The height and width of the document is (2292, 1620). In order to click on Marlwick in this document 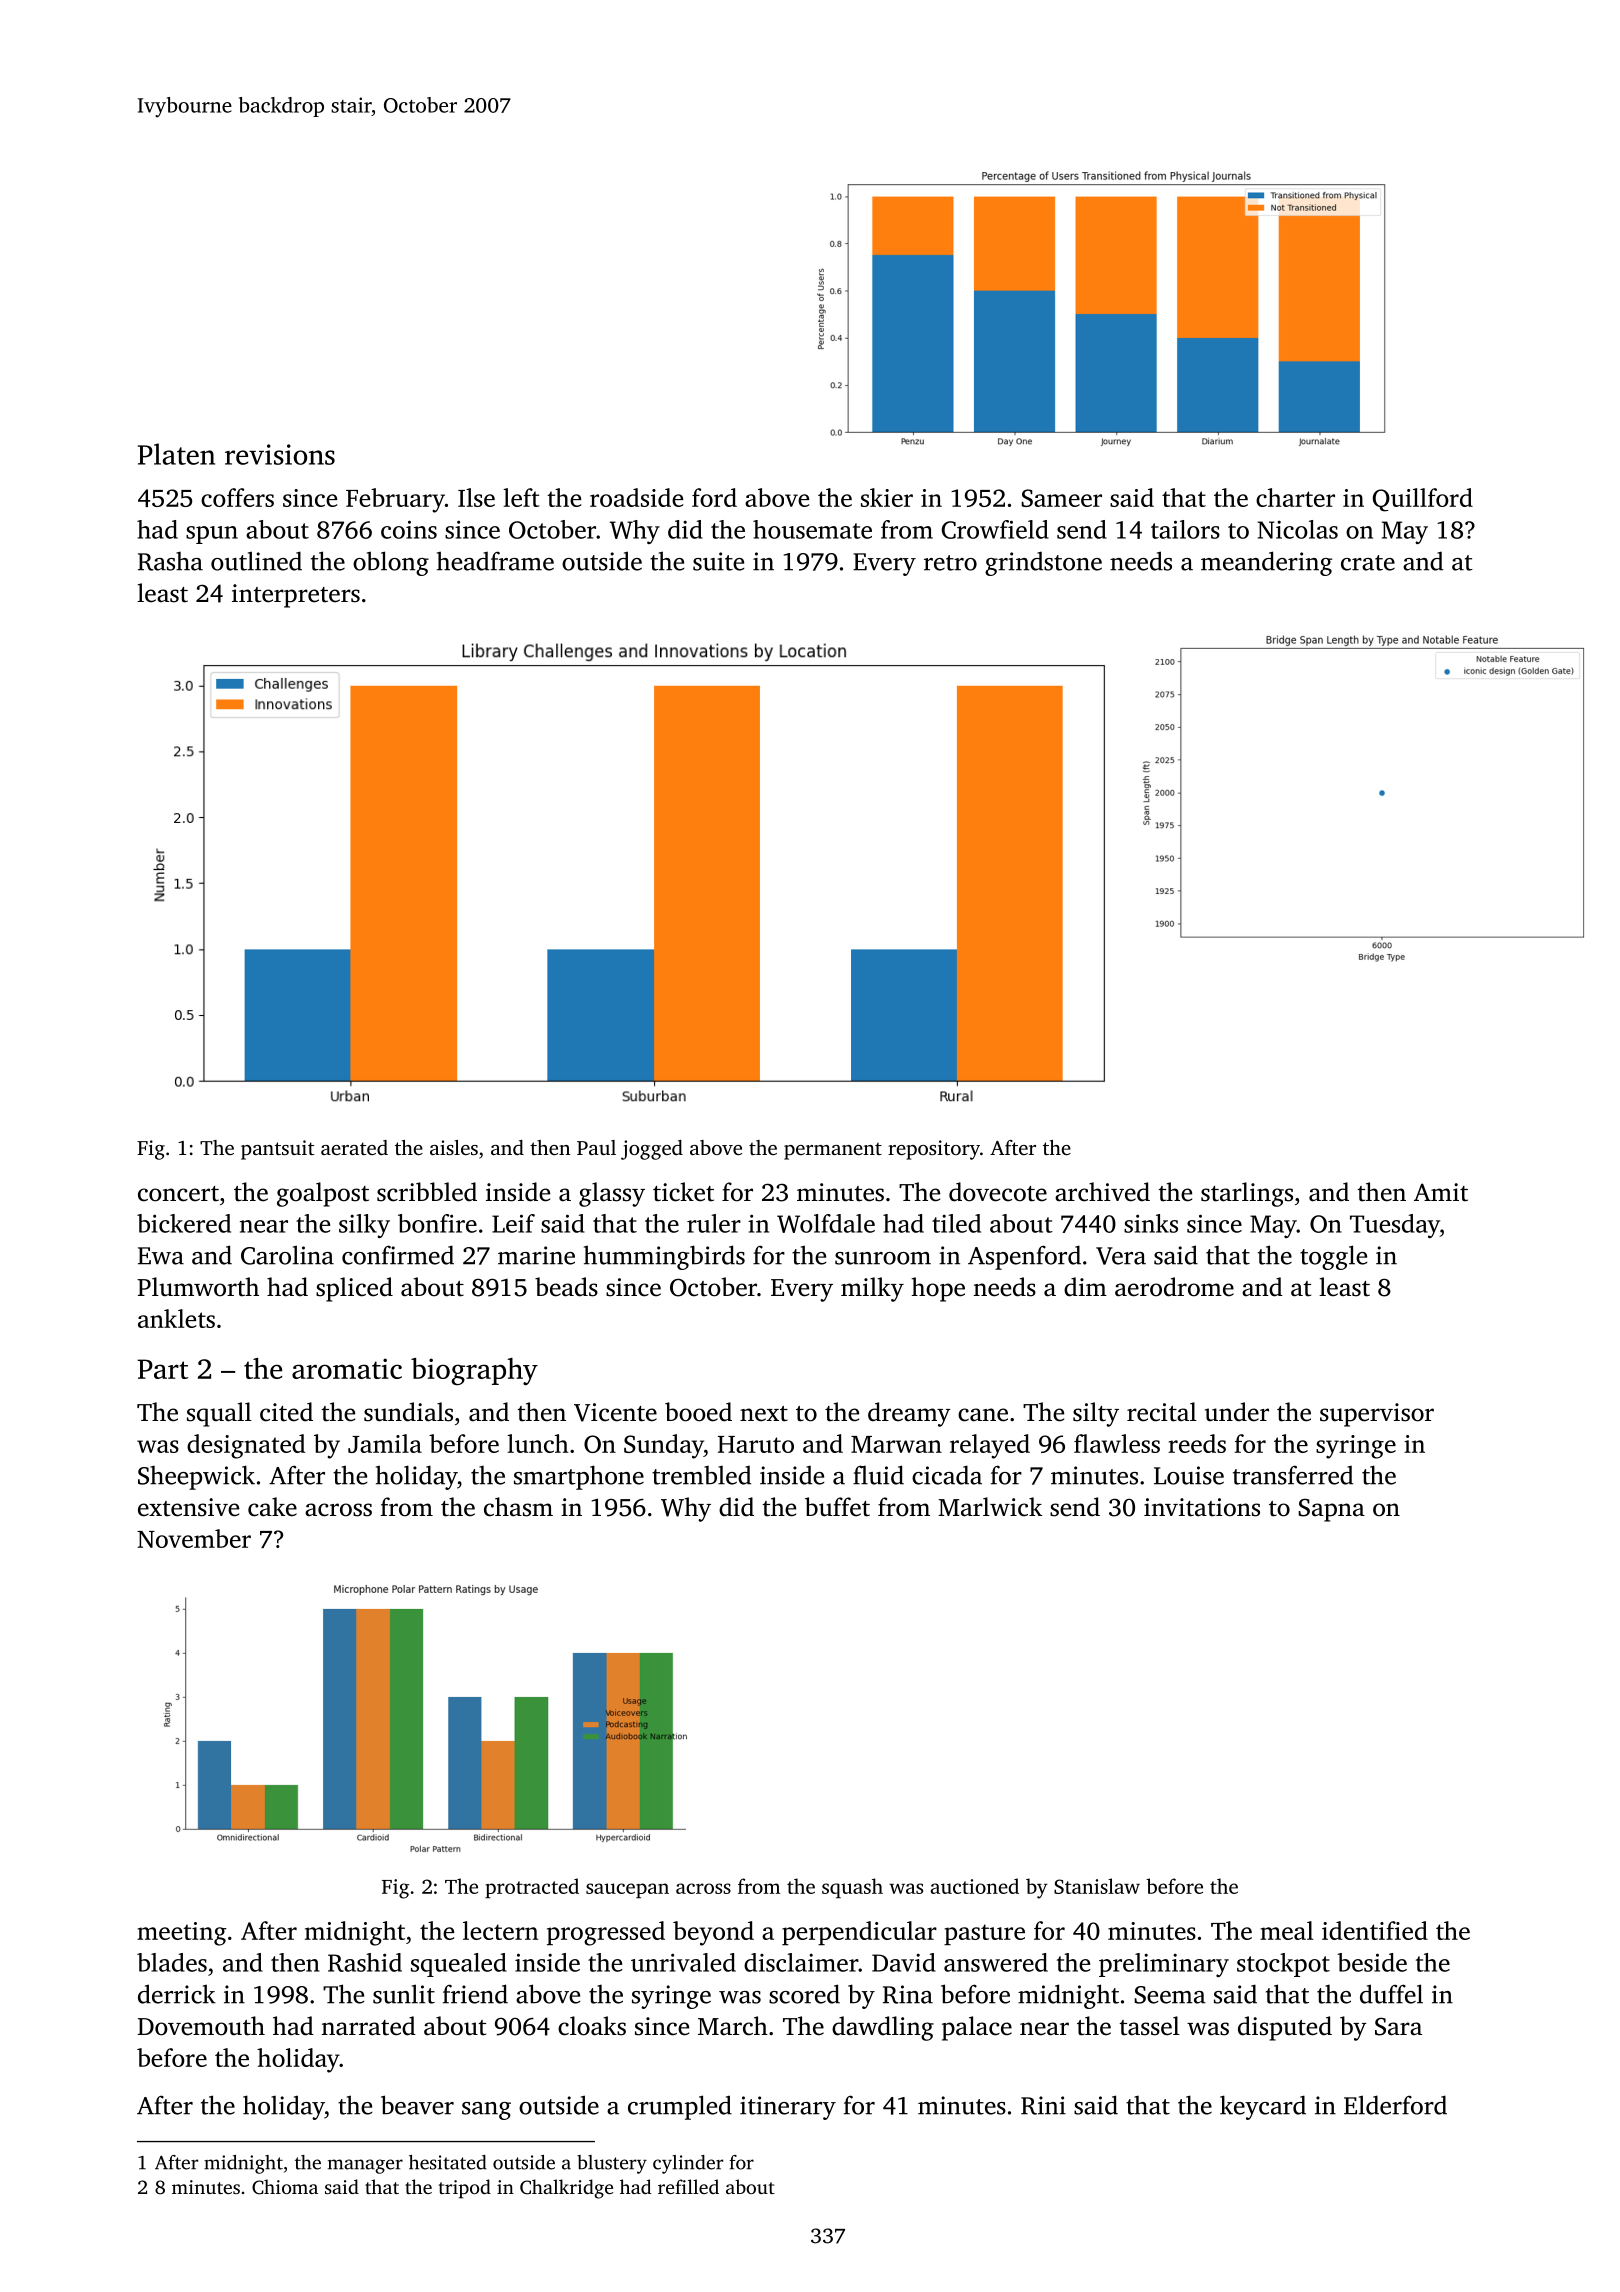, I will do `click(990, 1507)`.
